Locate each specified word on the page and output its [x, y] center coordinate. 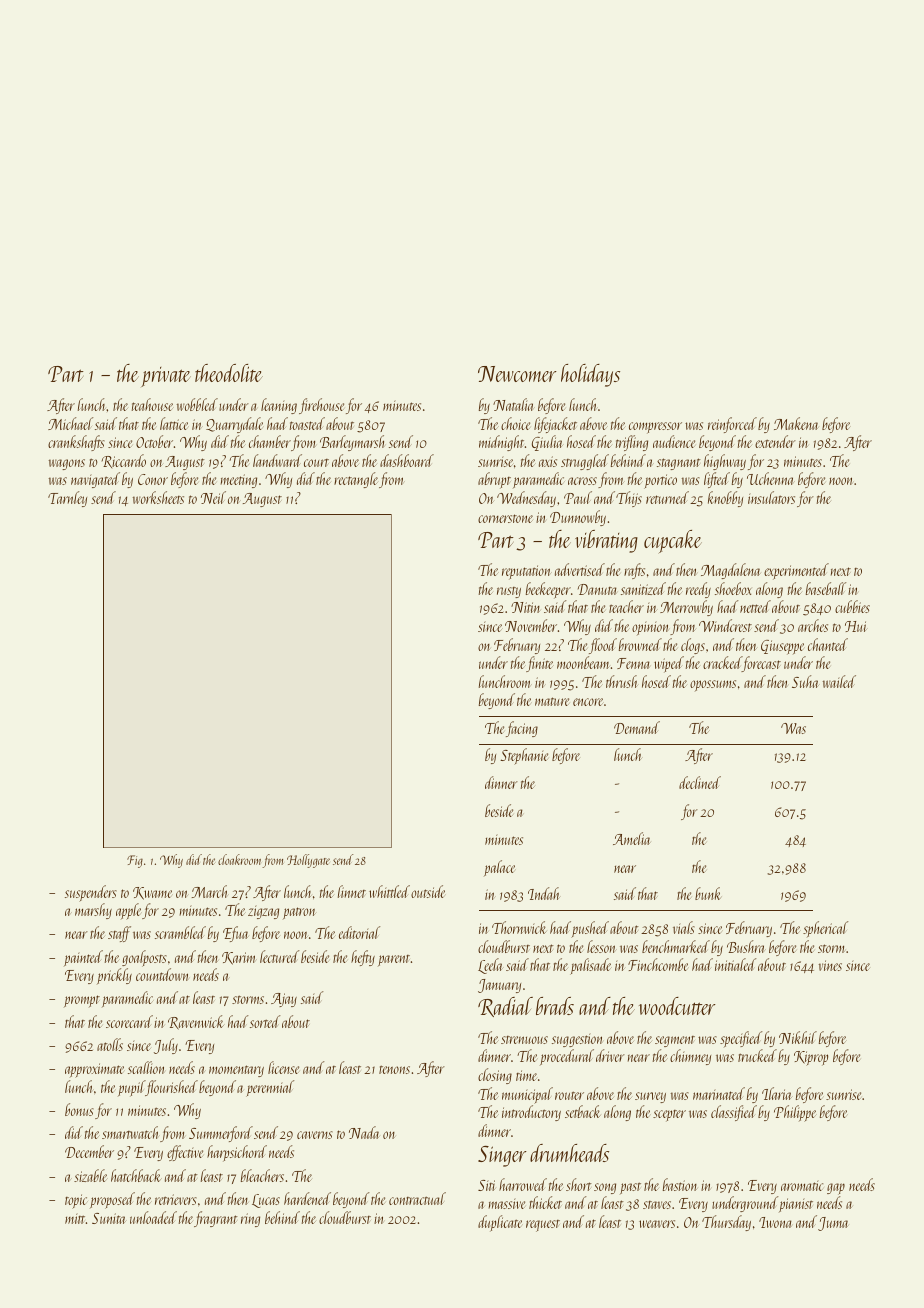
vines [830, 965]
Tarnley [67, 499]
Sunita [109, 1218]
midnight [501, 443]
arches [813, 625]
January [499, 986]
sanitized [643, 588]
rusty [509, 592]
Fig [135, 861]
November [531, 625]
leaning [279, 406]
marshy [93, 911]
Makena [796, 423]
